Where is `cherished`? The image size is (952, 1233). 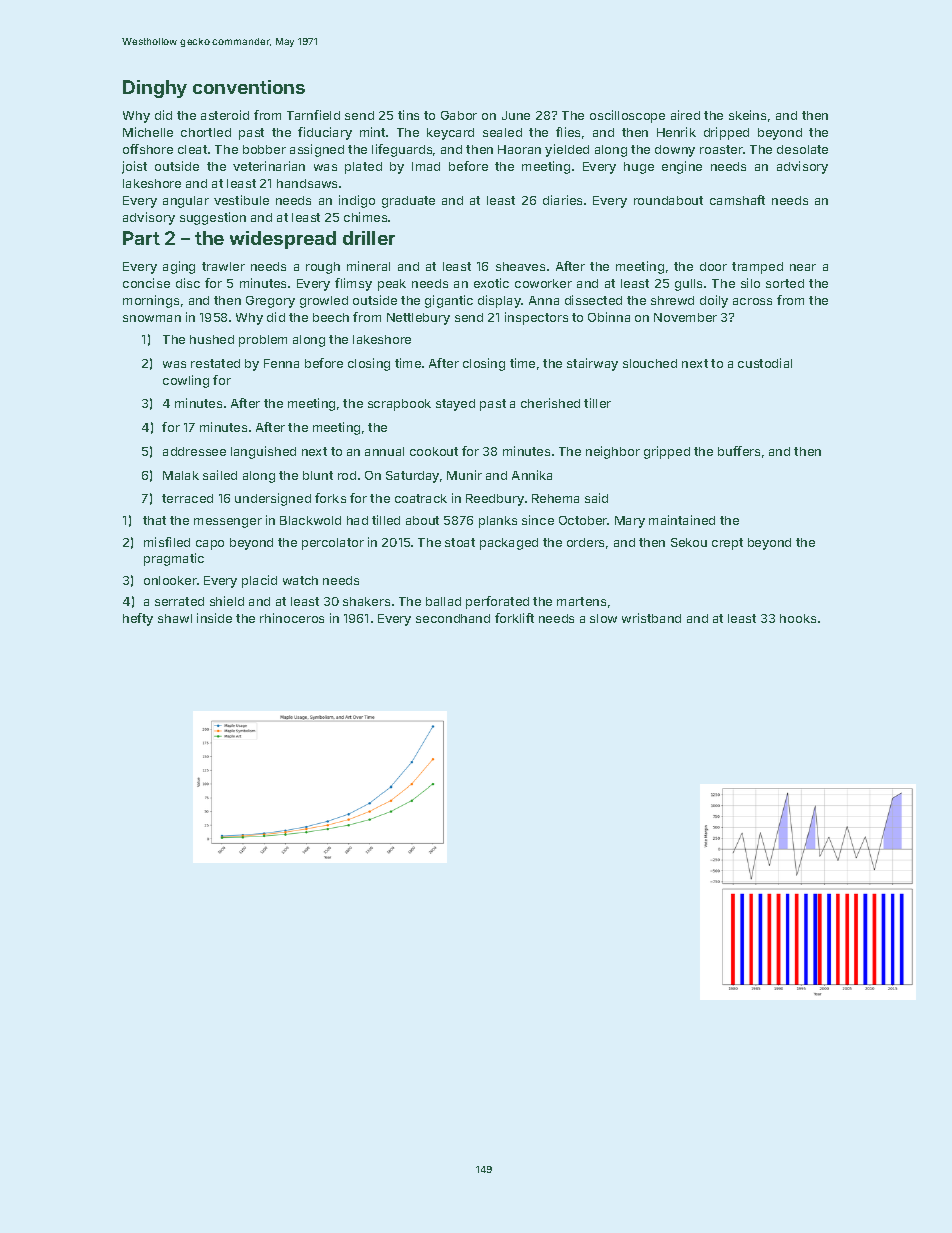
cherished is located at coordinates (550, 403).
